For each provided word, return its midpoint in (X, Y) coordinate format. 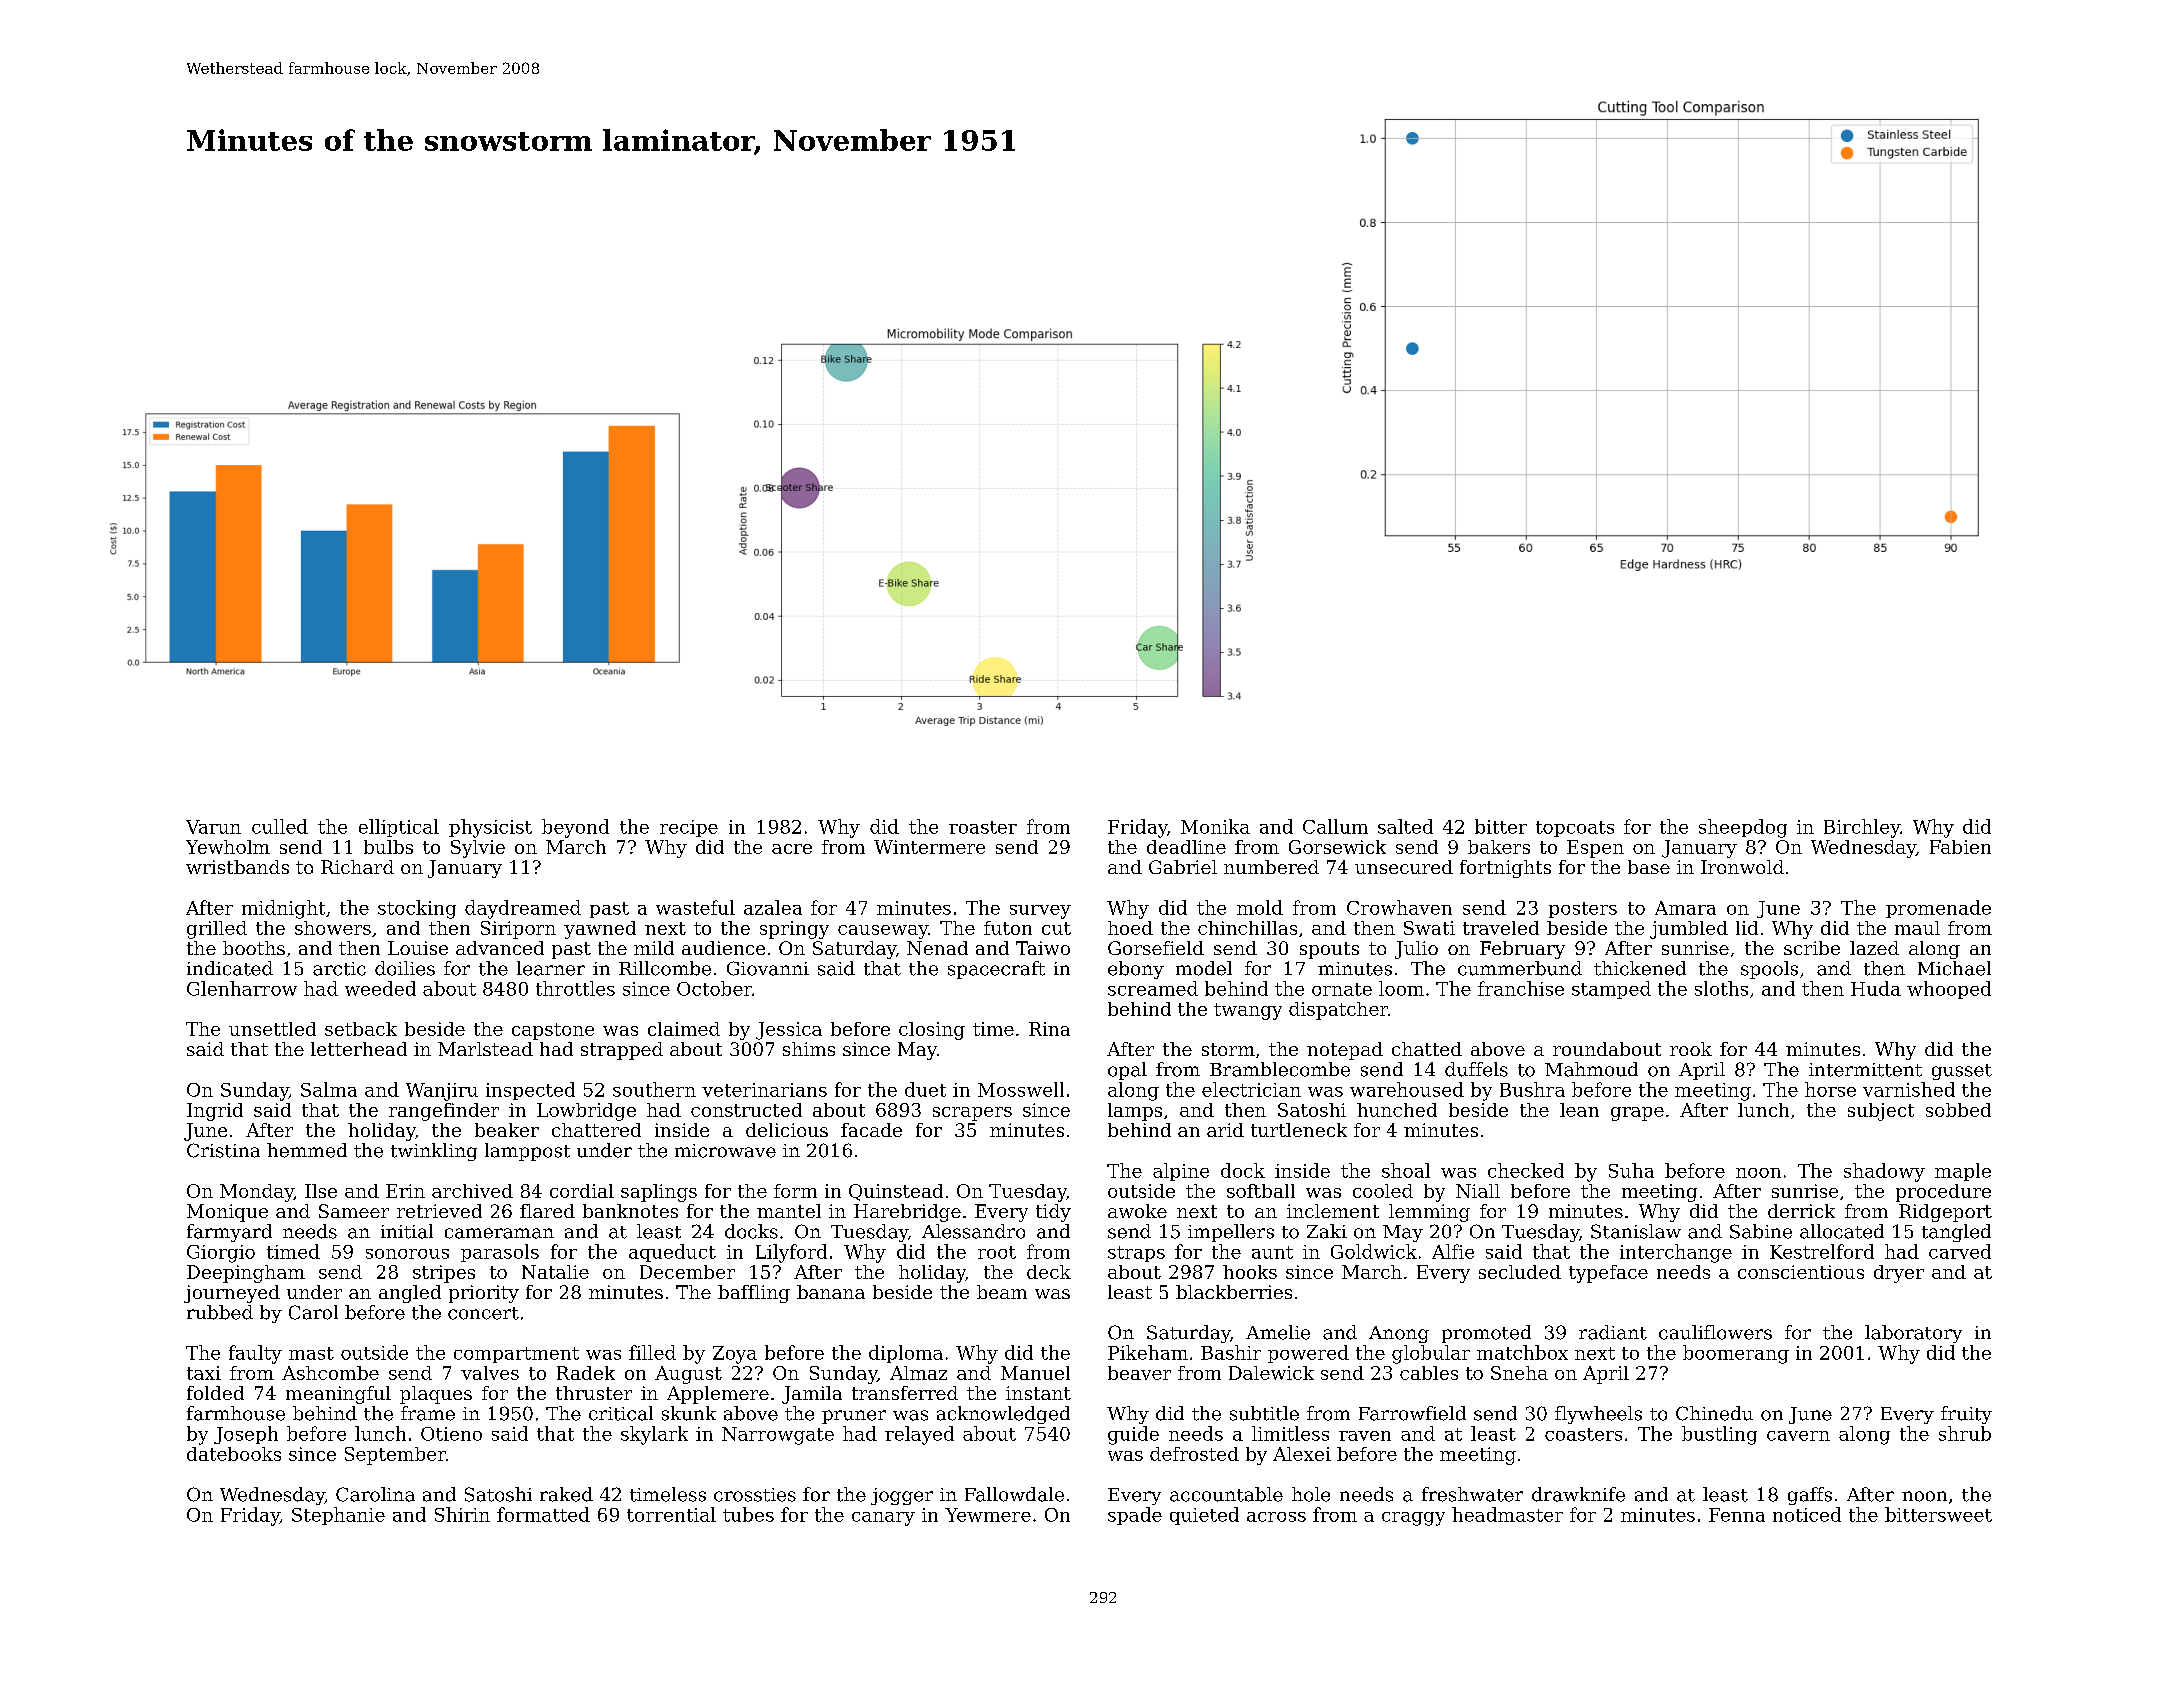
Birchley (1862, 828)
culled (280, 826)
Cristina (223, 1150)
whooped (1949, 990)
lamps (1135, 1112)
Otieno (451, 1434)
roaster (983, 827)
